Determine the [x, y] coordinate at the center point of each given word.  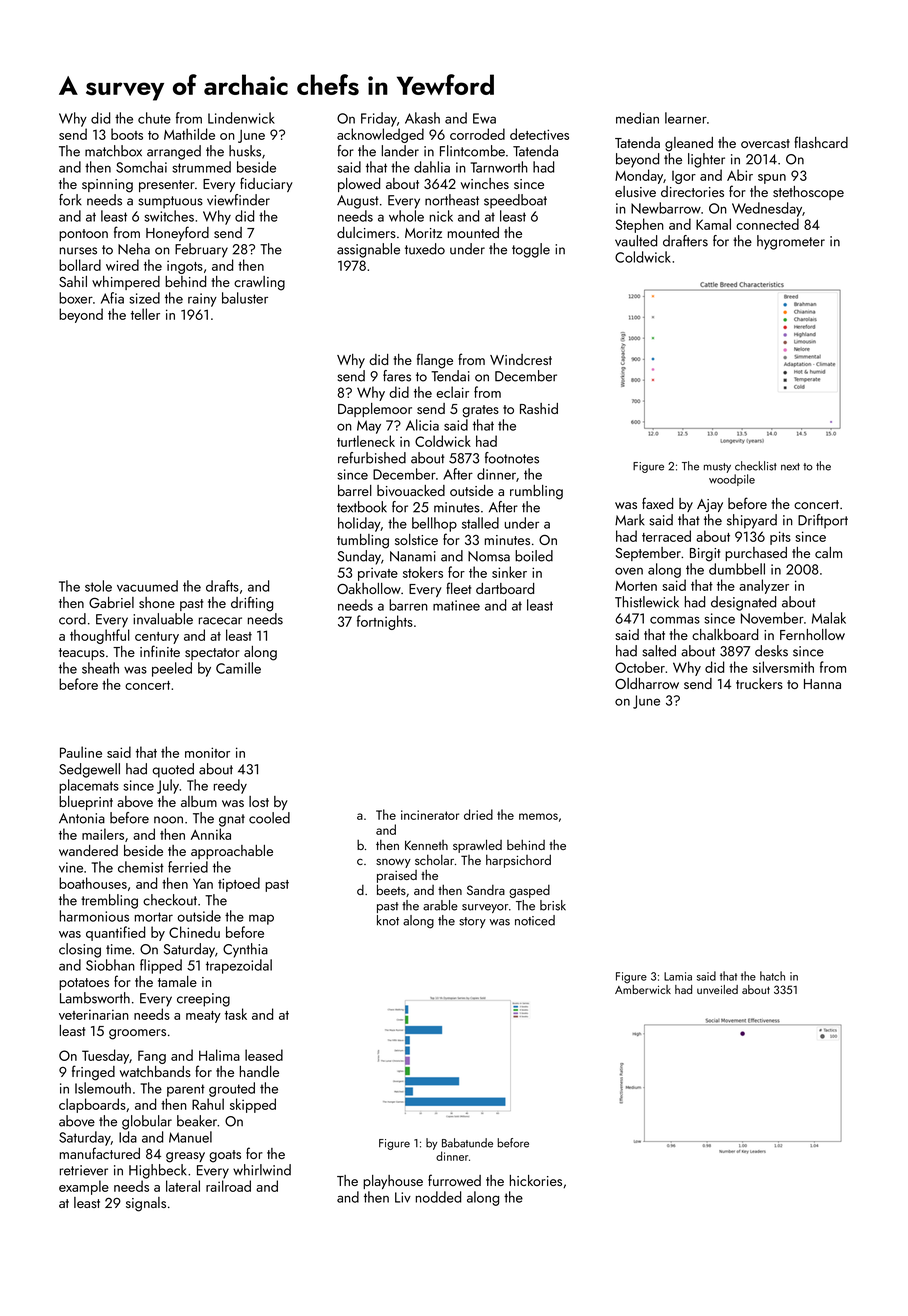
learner [686, 118]
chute [154, 118]
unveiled [717, 989]
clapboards [92, 1105]
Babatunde [467, 1143]
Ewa [484, 118]
